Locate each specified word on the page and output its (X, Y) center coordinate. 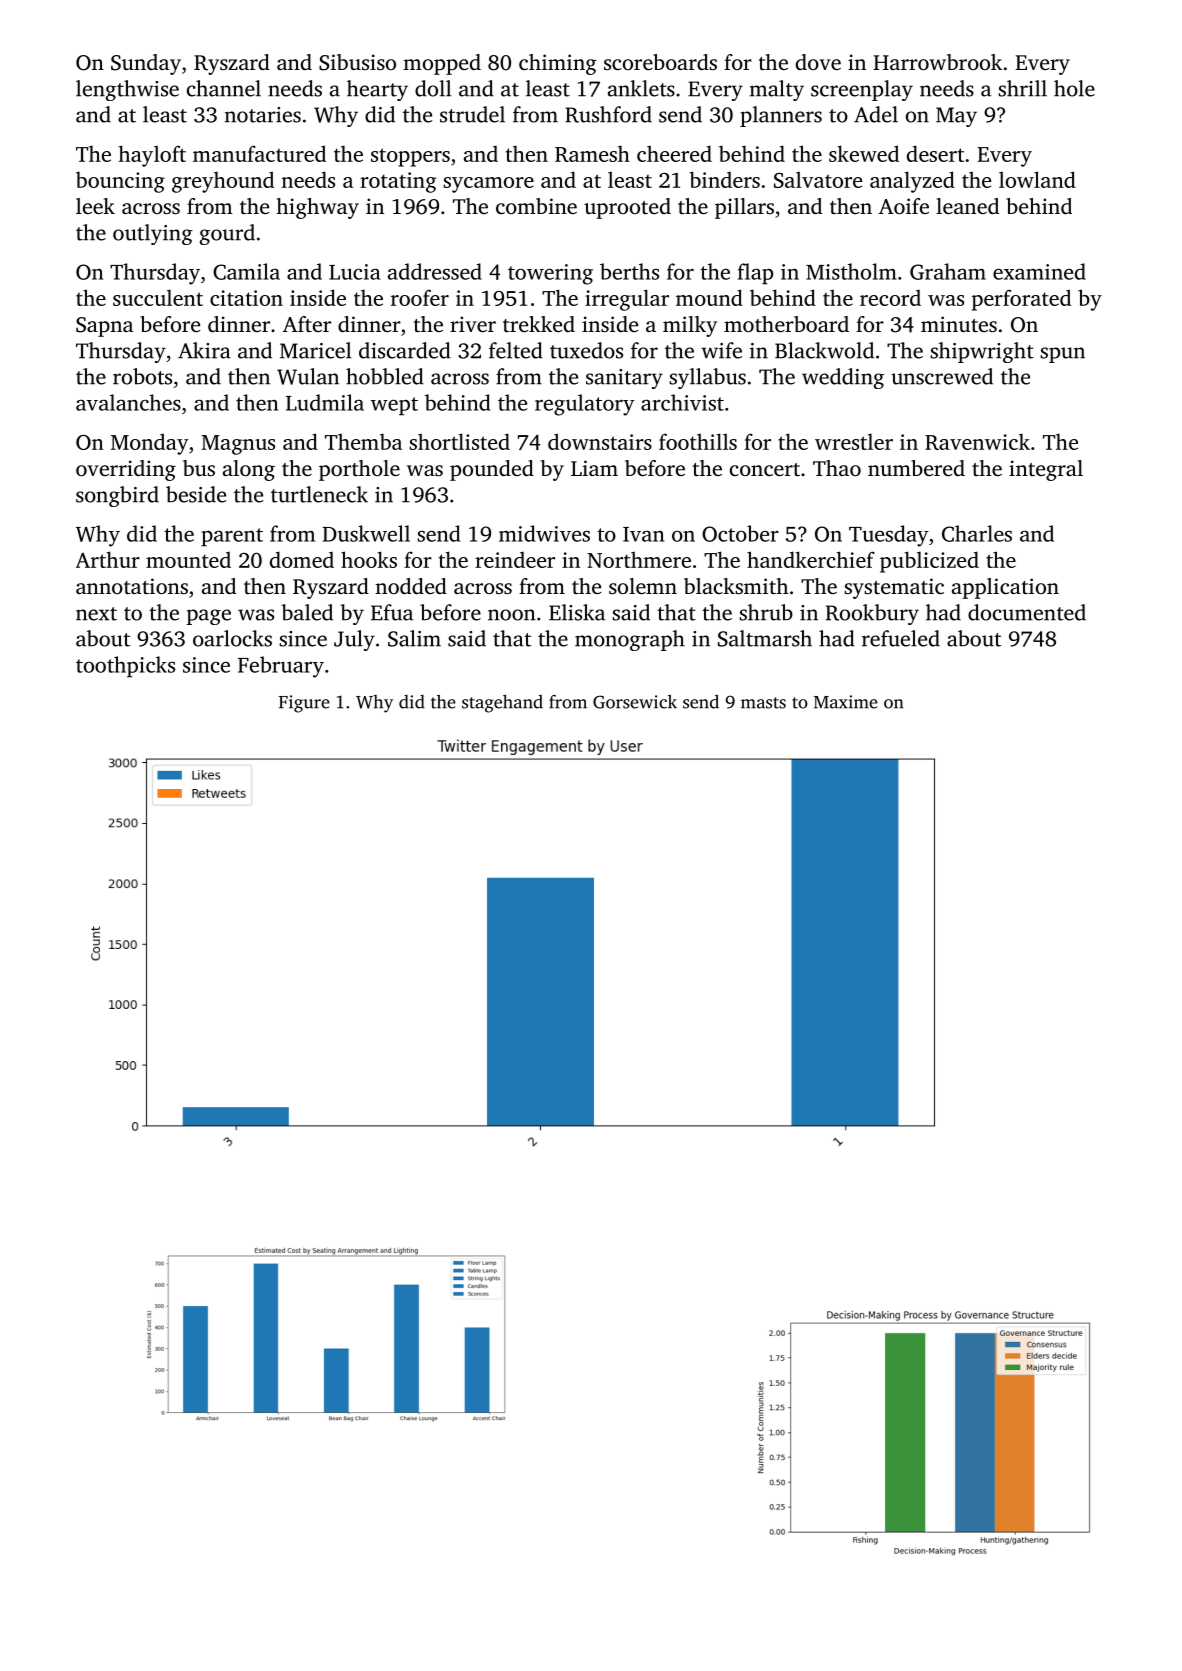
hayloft (152, 156)
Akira (204, 350)
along (249, 470)
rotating (398, 182)
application (1005, 588)
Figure (304, 704)
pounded (492, 470)
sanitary (624, 379)
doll (433, 88)
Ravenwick (977, 441)
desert (935, 153)
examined (1039, 271)
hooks (369, 559)
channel (224, 88)
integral (1046, 470)
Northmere (639, 560)
